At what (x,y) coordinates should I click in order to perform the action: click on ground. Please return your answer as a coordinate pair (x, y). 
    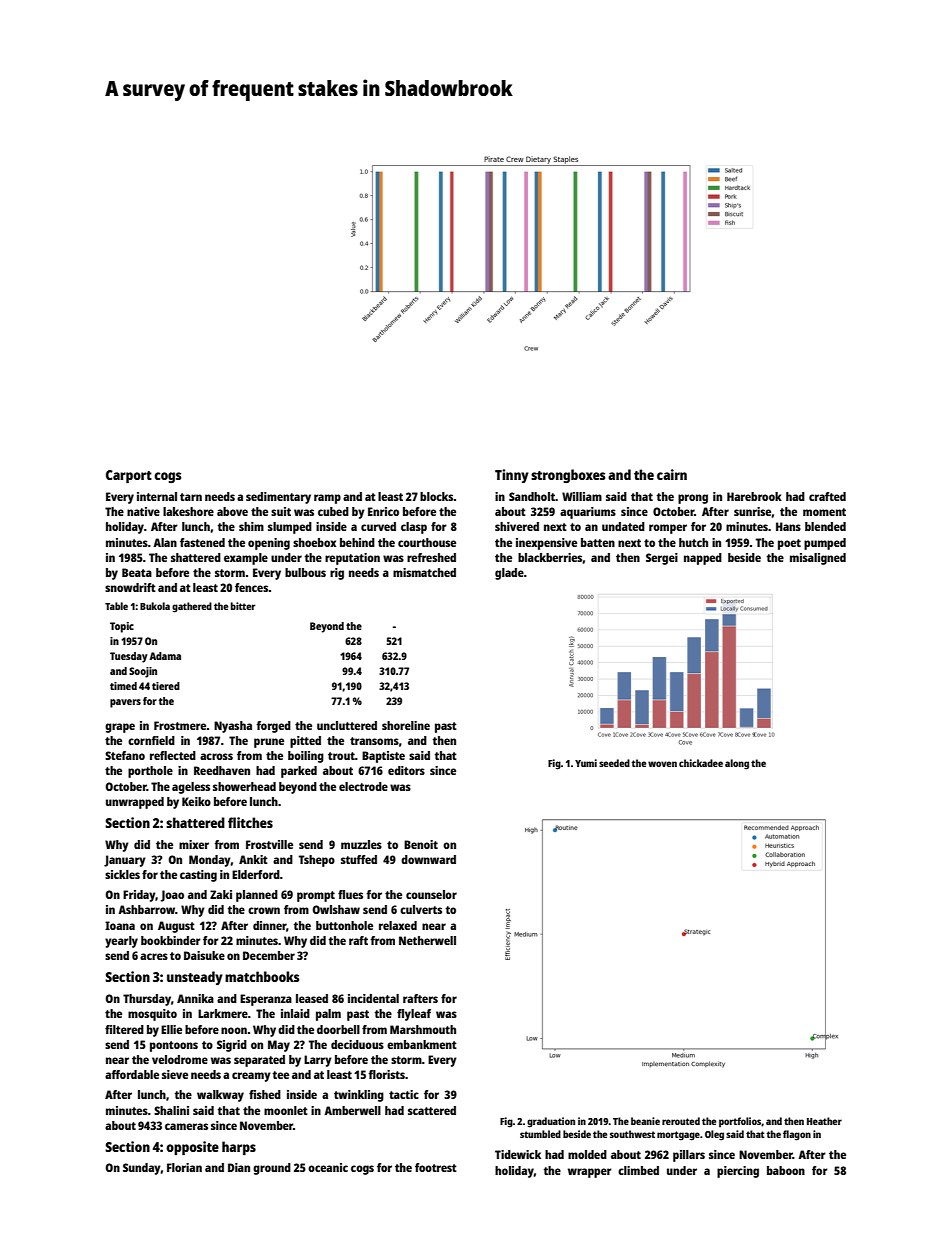
    Looking at the image, I should click on (272, 1169).
